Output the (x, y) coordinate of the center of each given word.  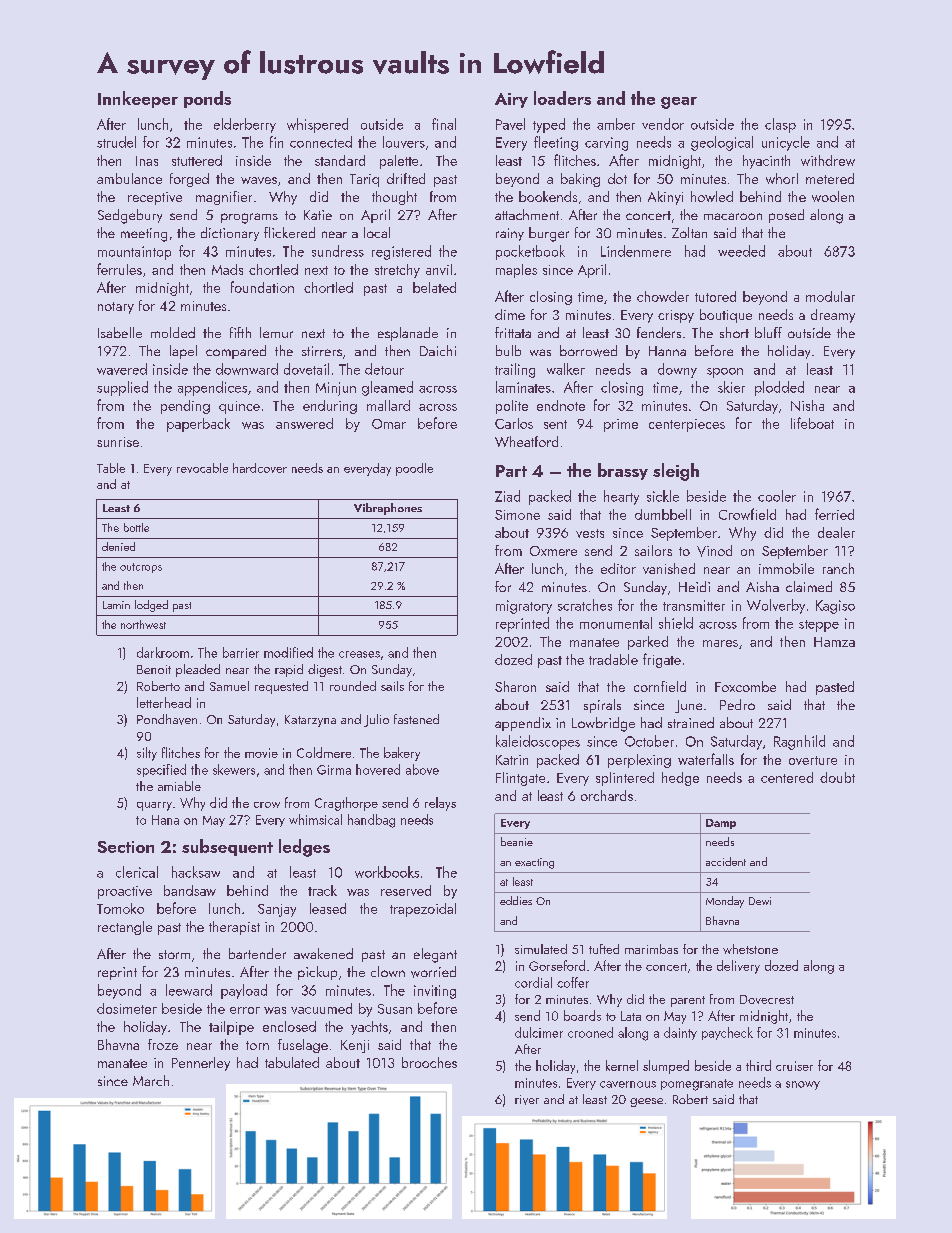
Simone (517, 515)
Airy (511, 100)
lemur (276, 332)
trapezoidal (423, 910)
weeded (741, 251)
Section (126, 847)
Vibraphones (388, 509)
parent (688, 1001)
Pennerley (201, 1064)
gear (679, 103)
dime (510, 314)
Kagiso (835, 607)
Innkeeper (138, 99)
